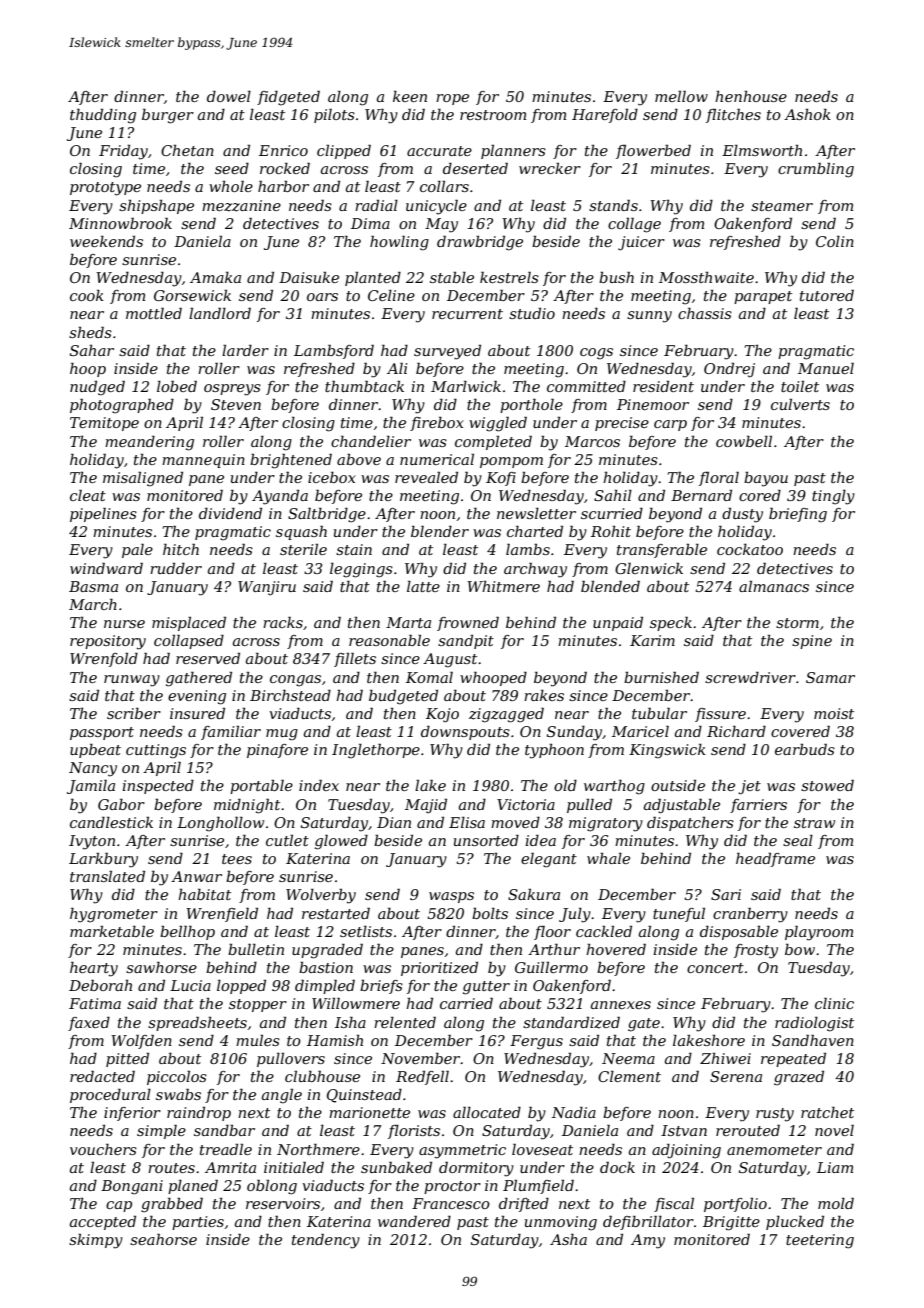 This image has width=924, height=1308. Describe the element at coordinates (751, 96) in the image. I see `henhouse` at that location.
